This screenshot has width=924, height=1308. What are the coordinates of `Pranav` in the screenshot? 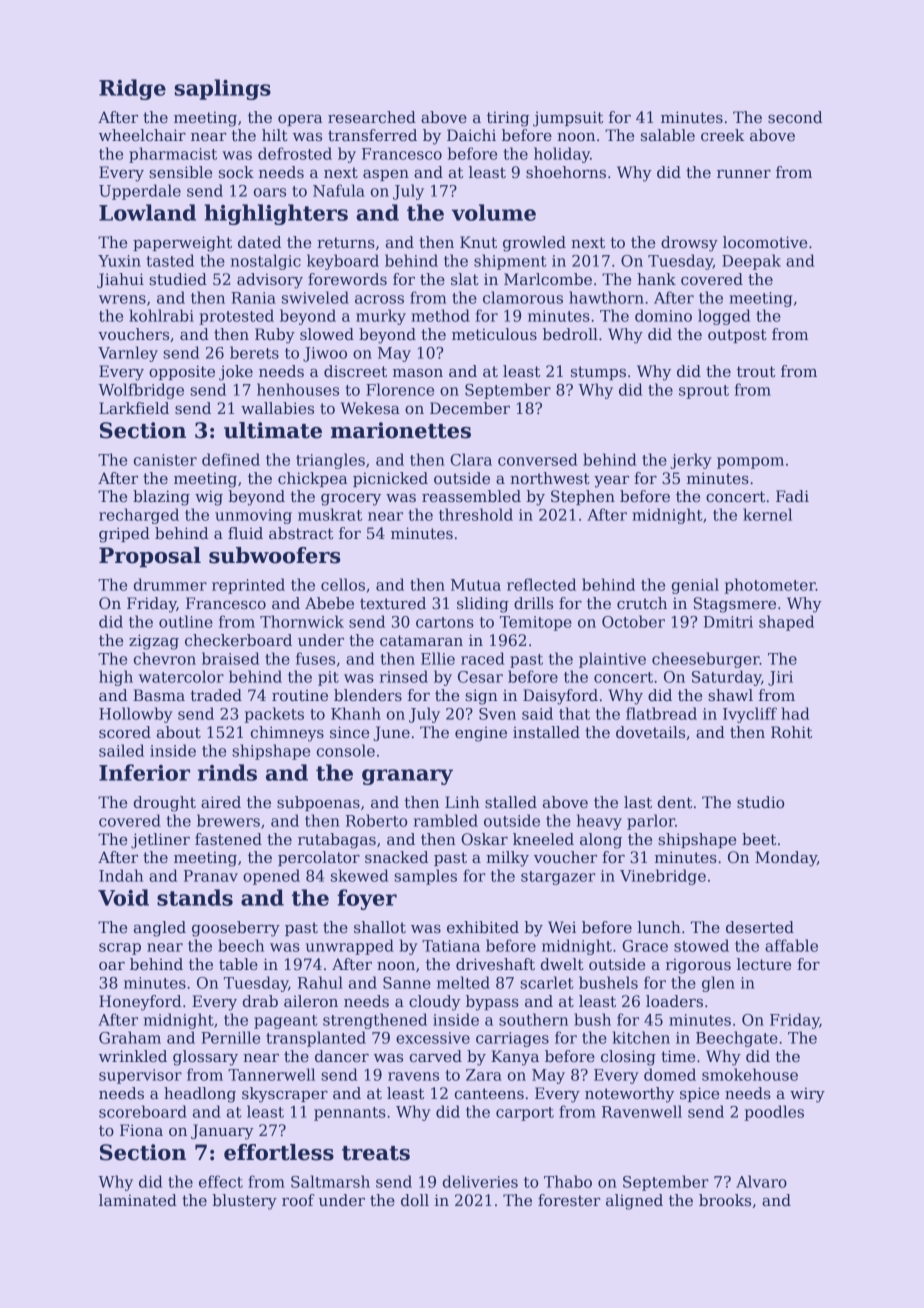 It's located at (211, 876).
